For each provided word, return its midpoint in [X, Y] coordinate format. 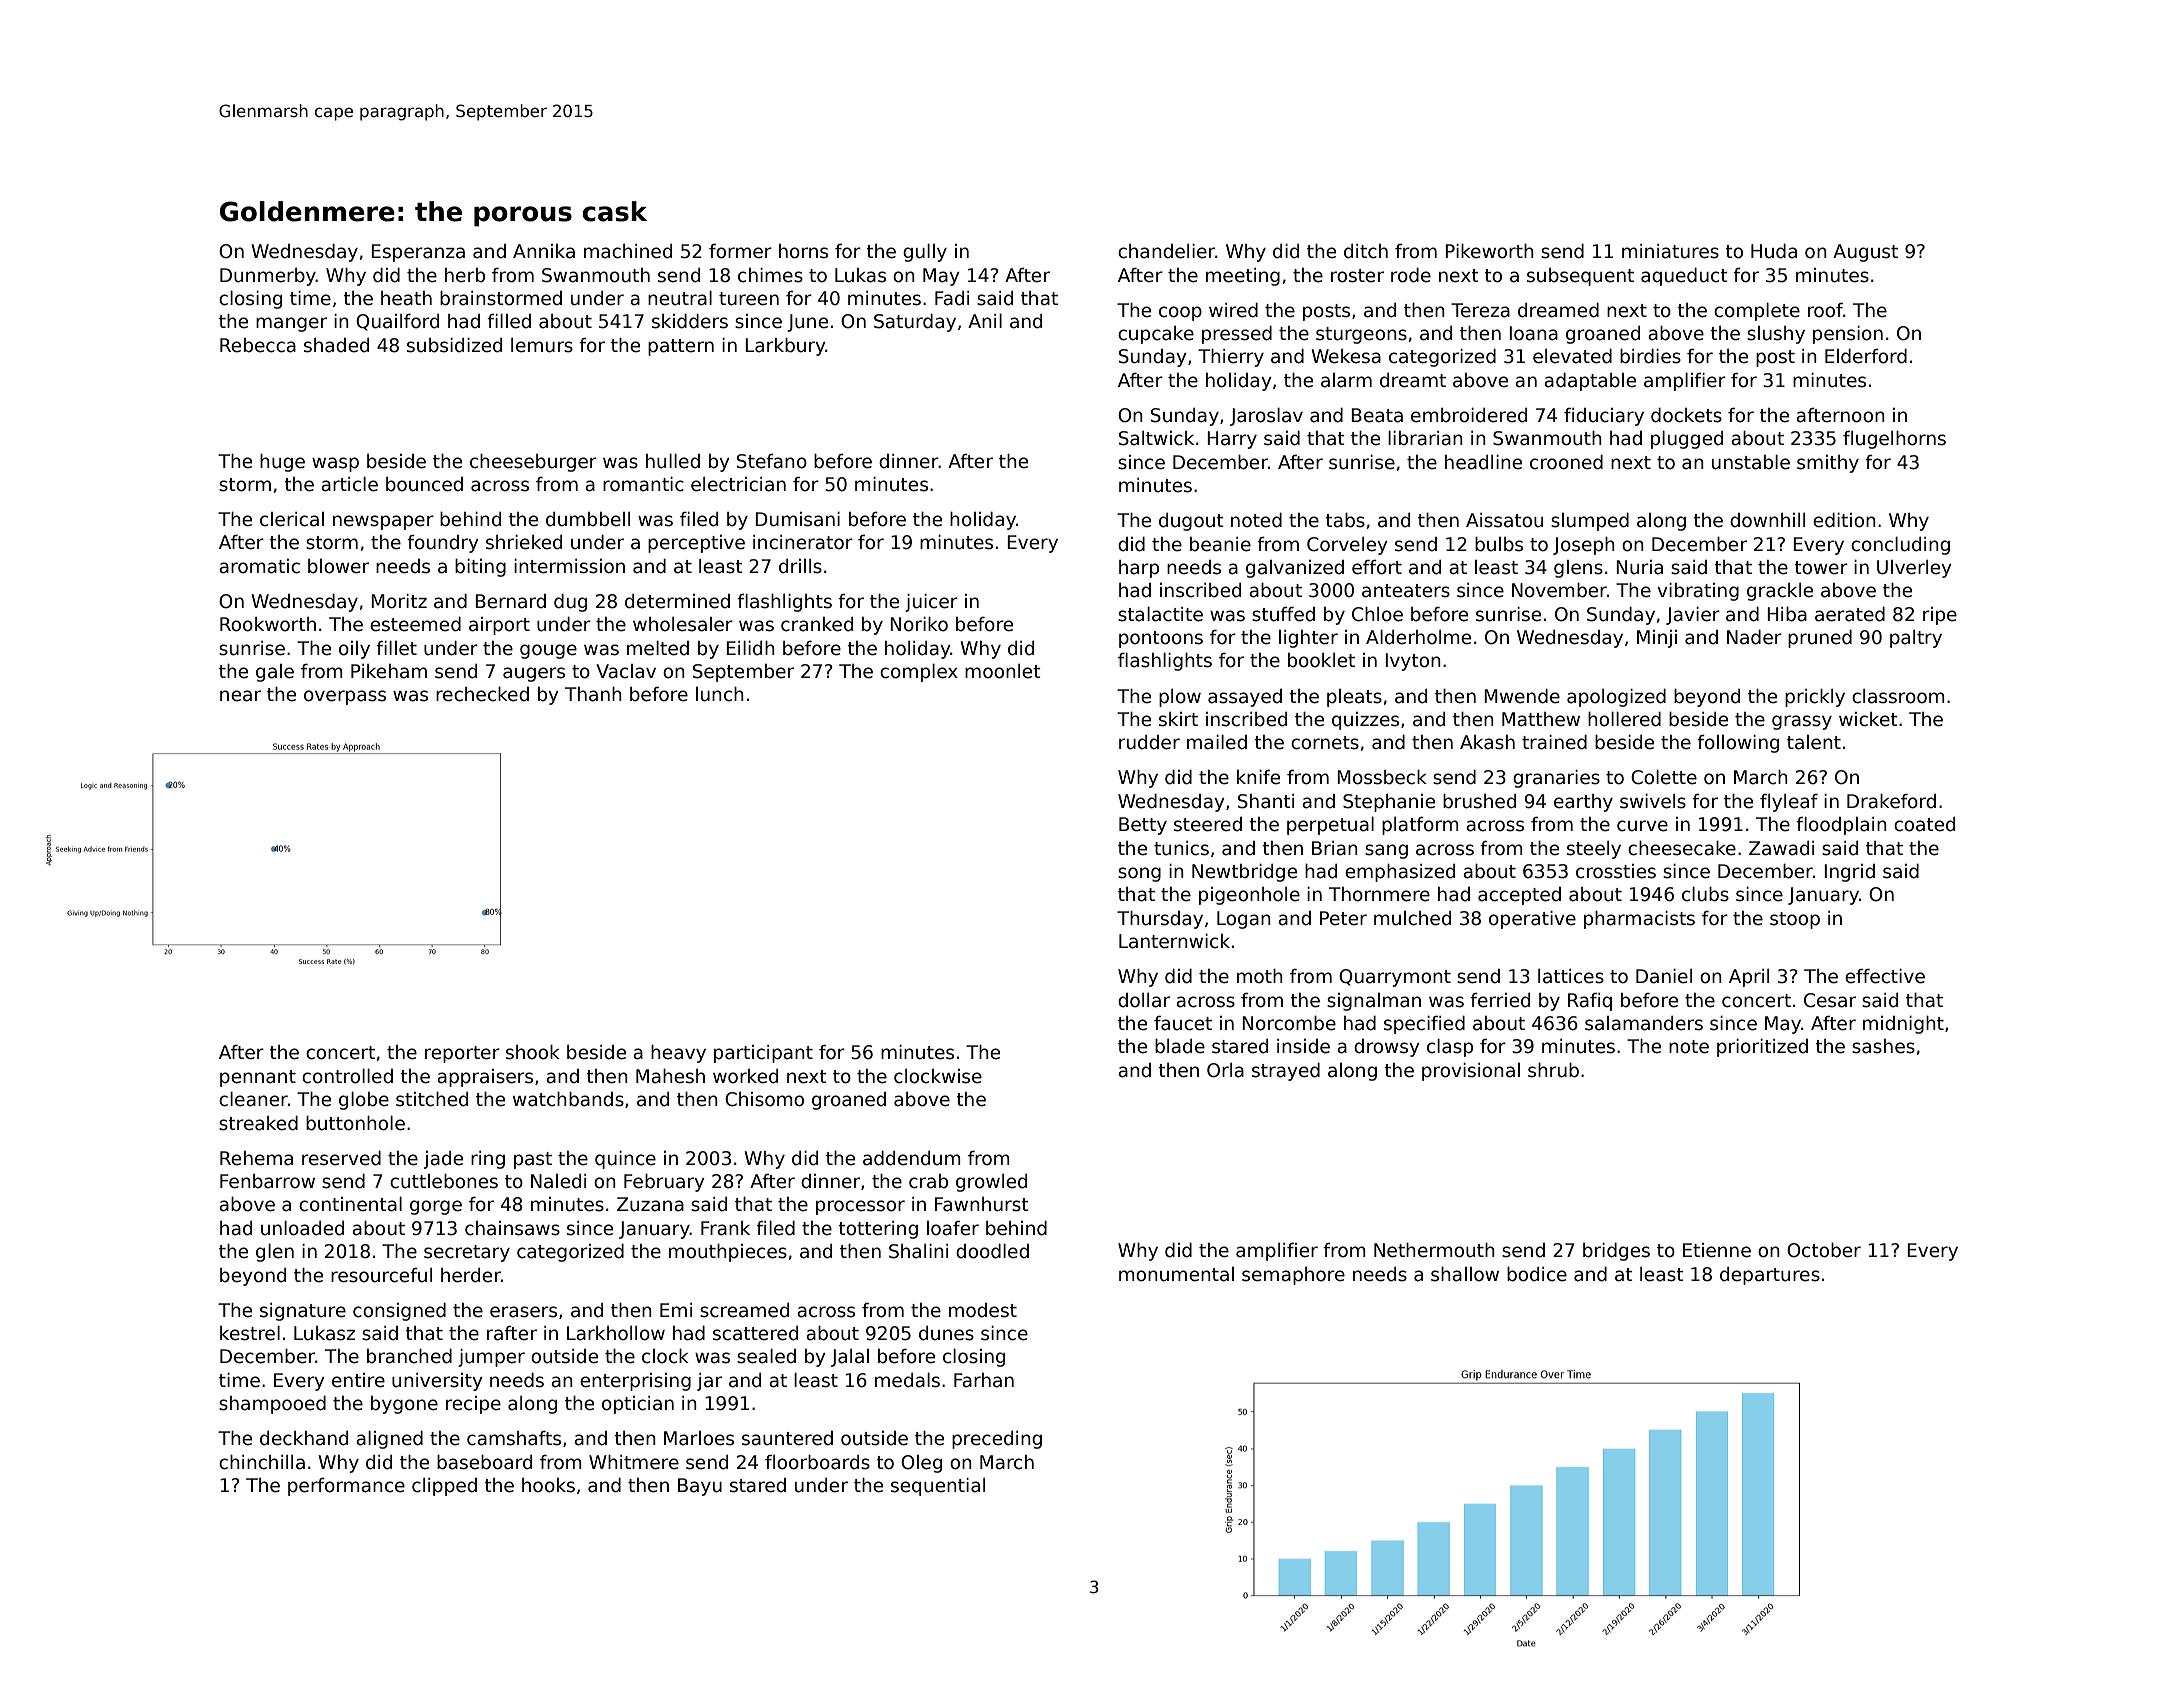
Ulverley [1914, 569]
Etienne [1717, 1250]
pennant [258, 1078]
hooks [548, 1485]
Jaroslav [1266, 417]
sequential [938, 1487]
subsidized [454, 345]
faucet [1183, 1023]
